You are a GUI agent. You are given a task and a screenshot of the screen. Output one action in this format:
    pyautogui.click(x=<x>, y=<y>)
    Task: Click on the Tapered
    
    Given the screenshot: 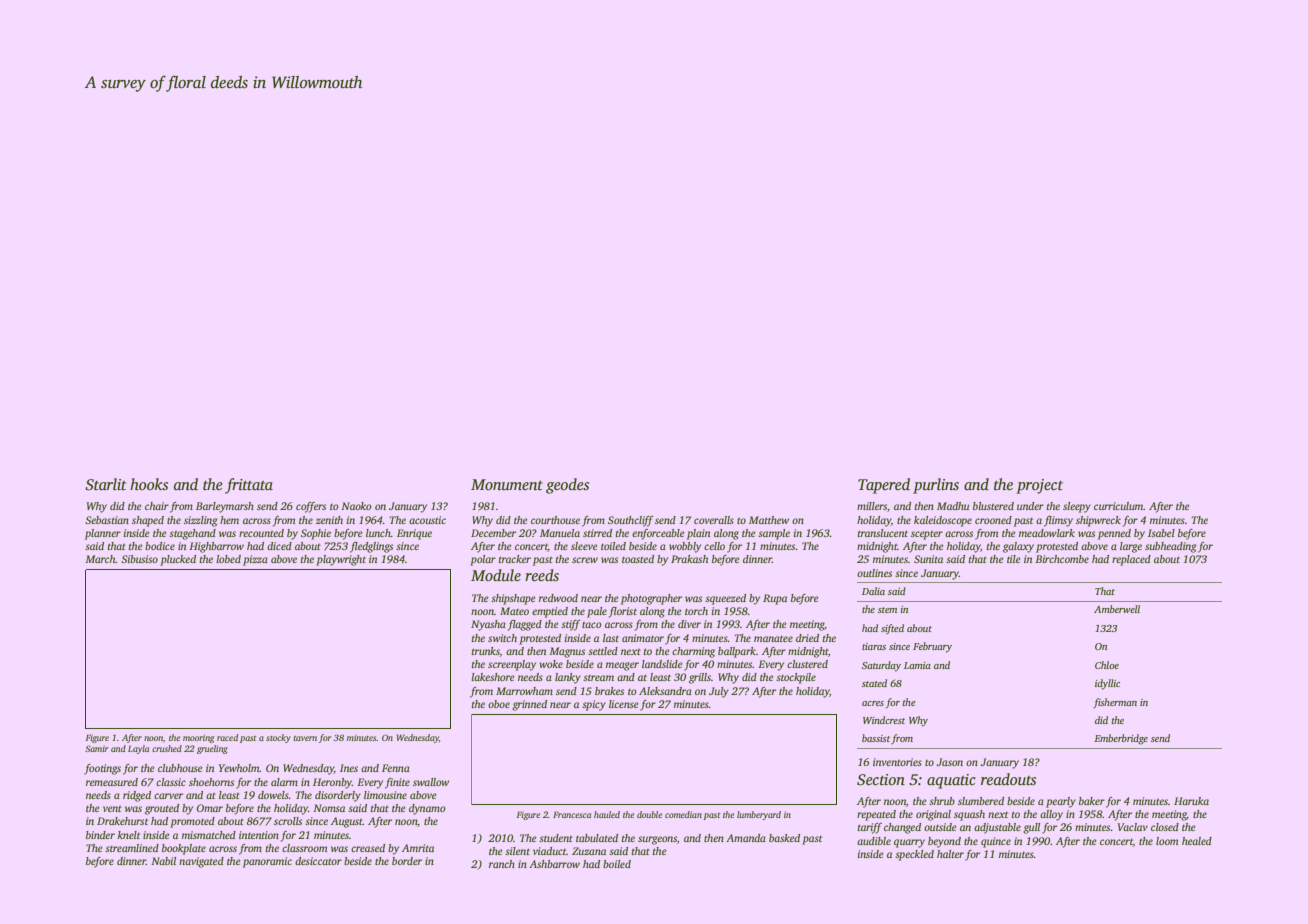 What is the action you would take?
    pyautogui.click(x=884, y=486)
